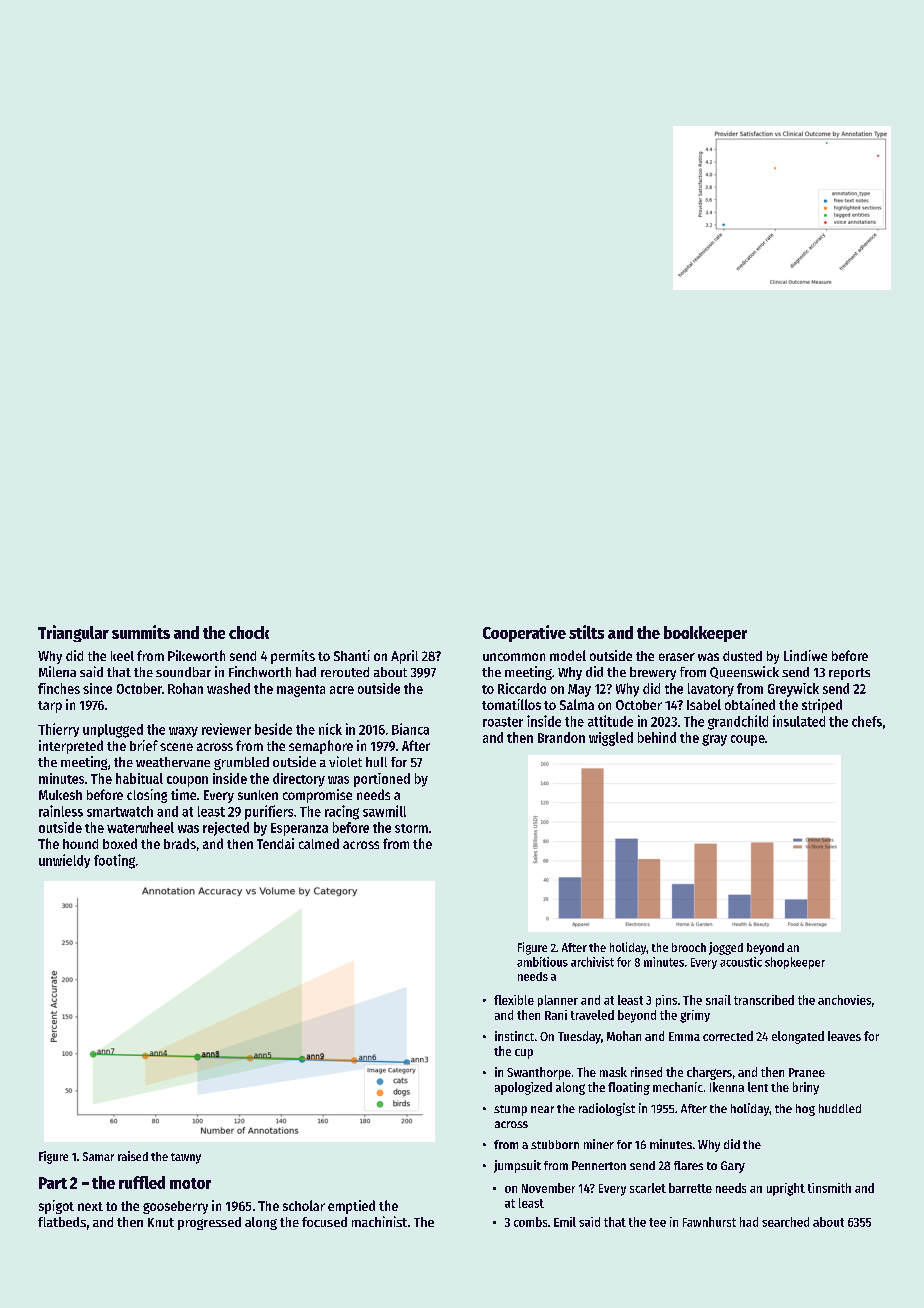  Describe the element at coordinates (228, 688) in the screenshot. I see `washed` at that location.
